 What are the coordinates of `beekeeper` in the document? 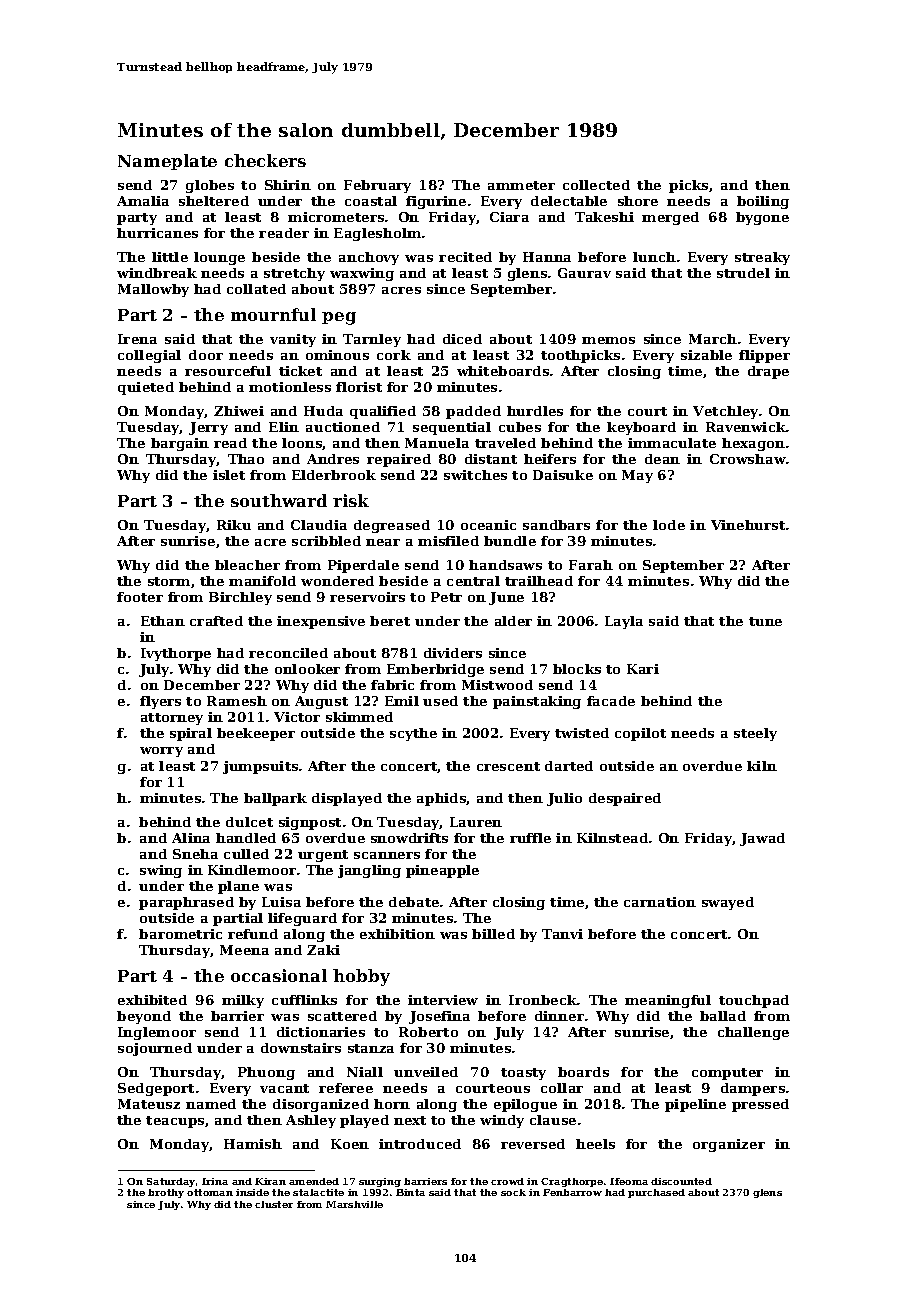 It's located at (256, 734).
